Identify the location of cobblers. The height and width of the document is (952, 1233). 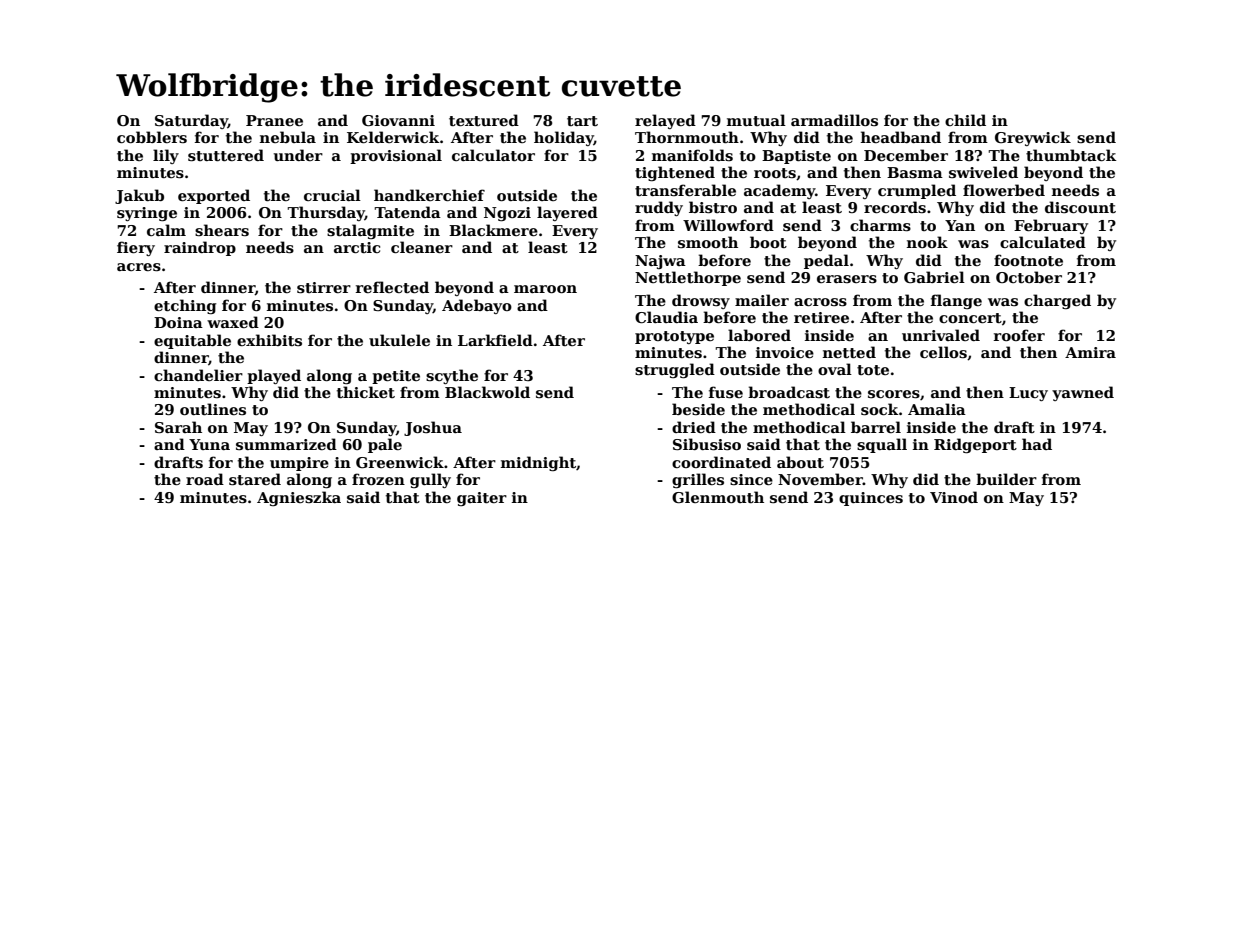
(152, 137).
